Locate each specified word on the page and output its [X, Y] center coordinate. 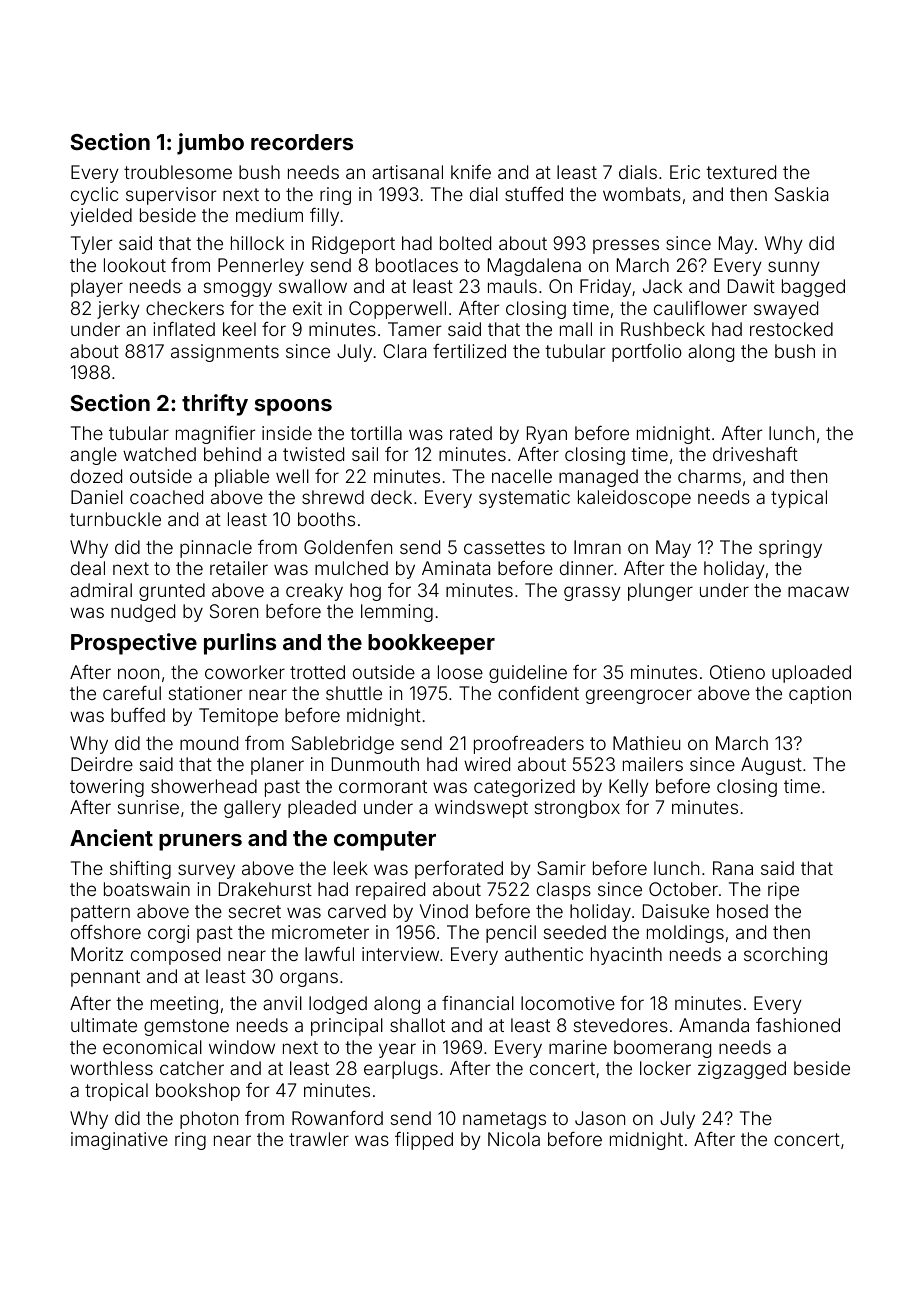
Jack [662, 286]
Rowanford [337, 1118]
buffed [138, 715]
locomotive [568, 1003]
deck [391, 497]
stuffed [534, 194]
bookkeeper [431, 644]
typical [799, 499]
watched [159, 454]
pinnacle [216, 549]
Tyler [91, 245]
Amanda [714, 1025]
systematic [524, 499]
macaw [818, 591]
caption [820, 695]
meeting [184, 1005]
